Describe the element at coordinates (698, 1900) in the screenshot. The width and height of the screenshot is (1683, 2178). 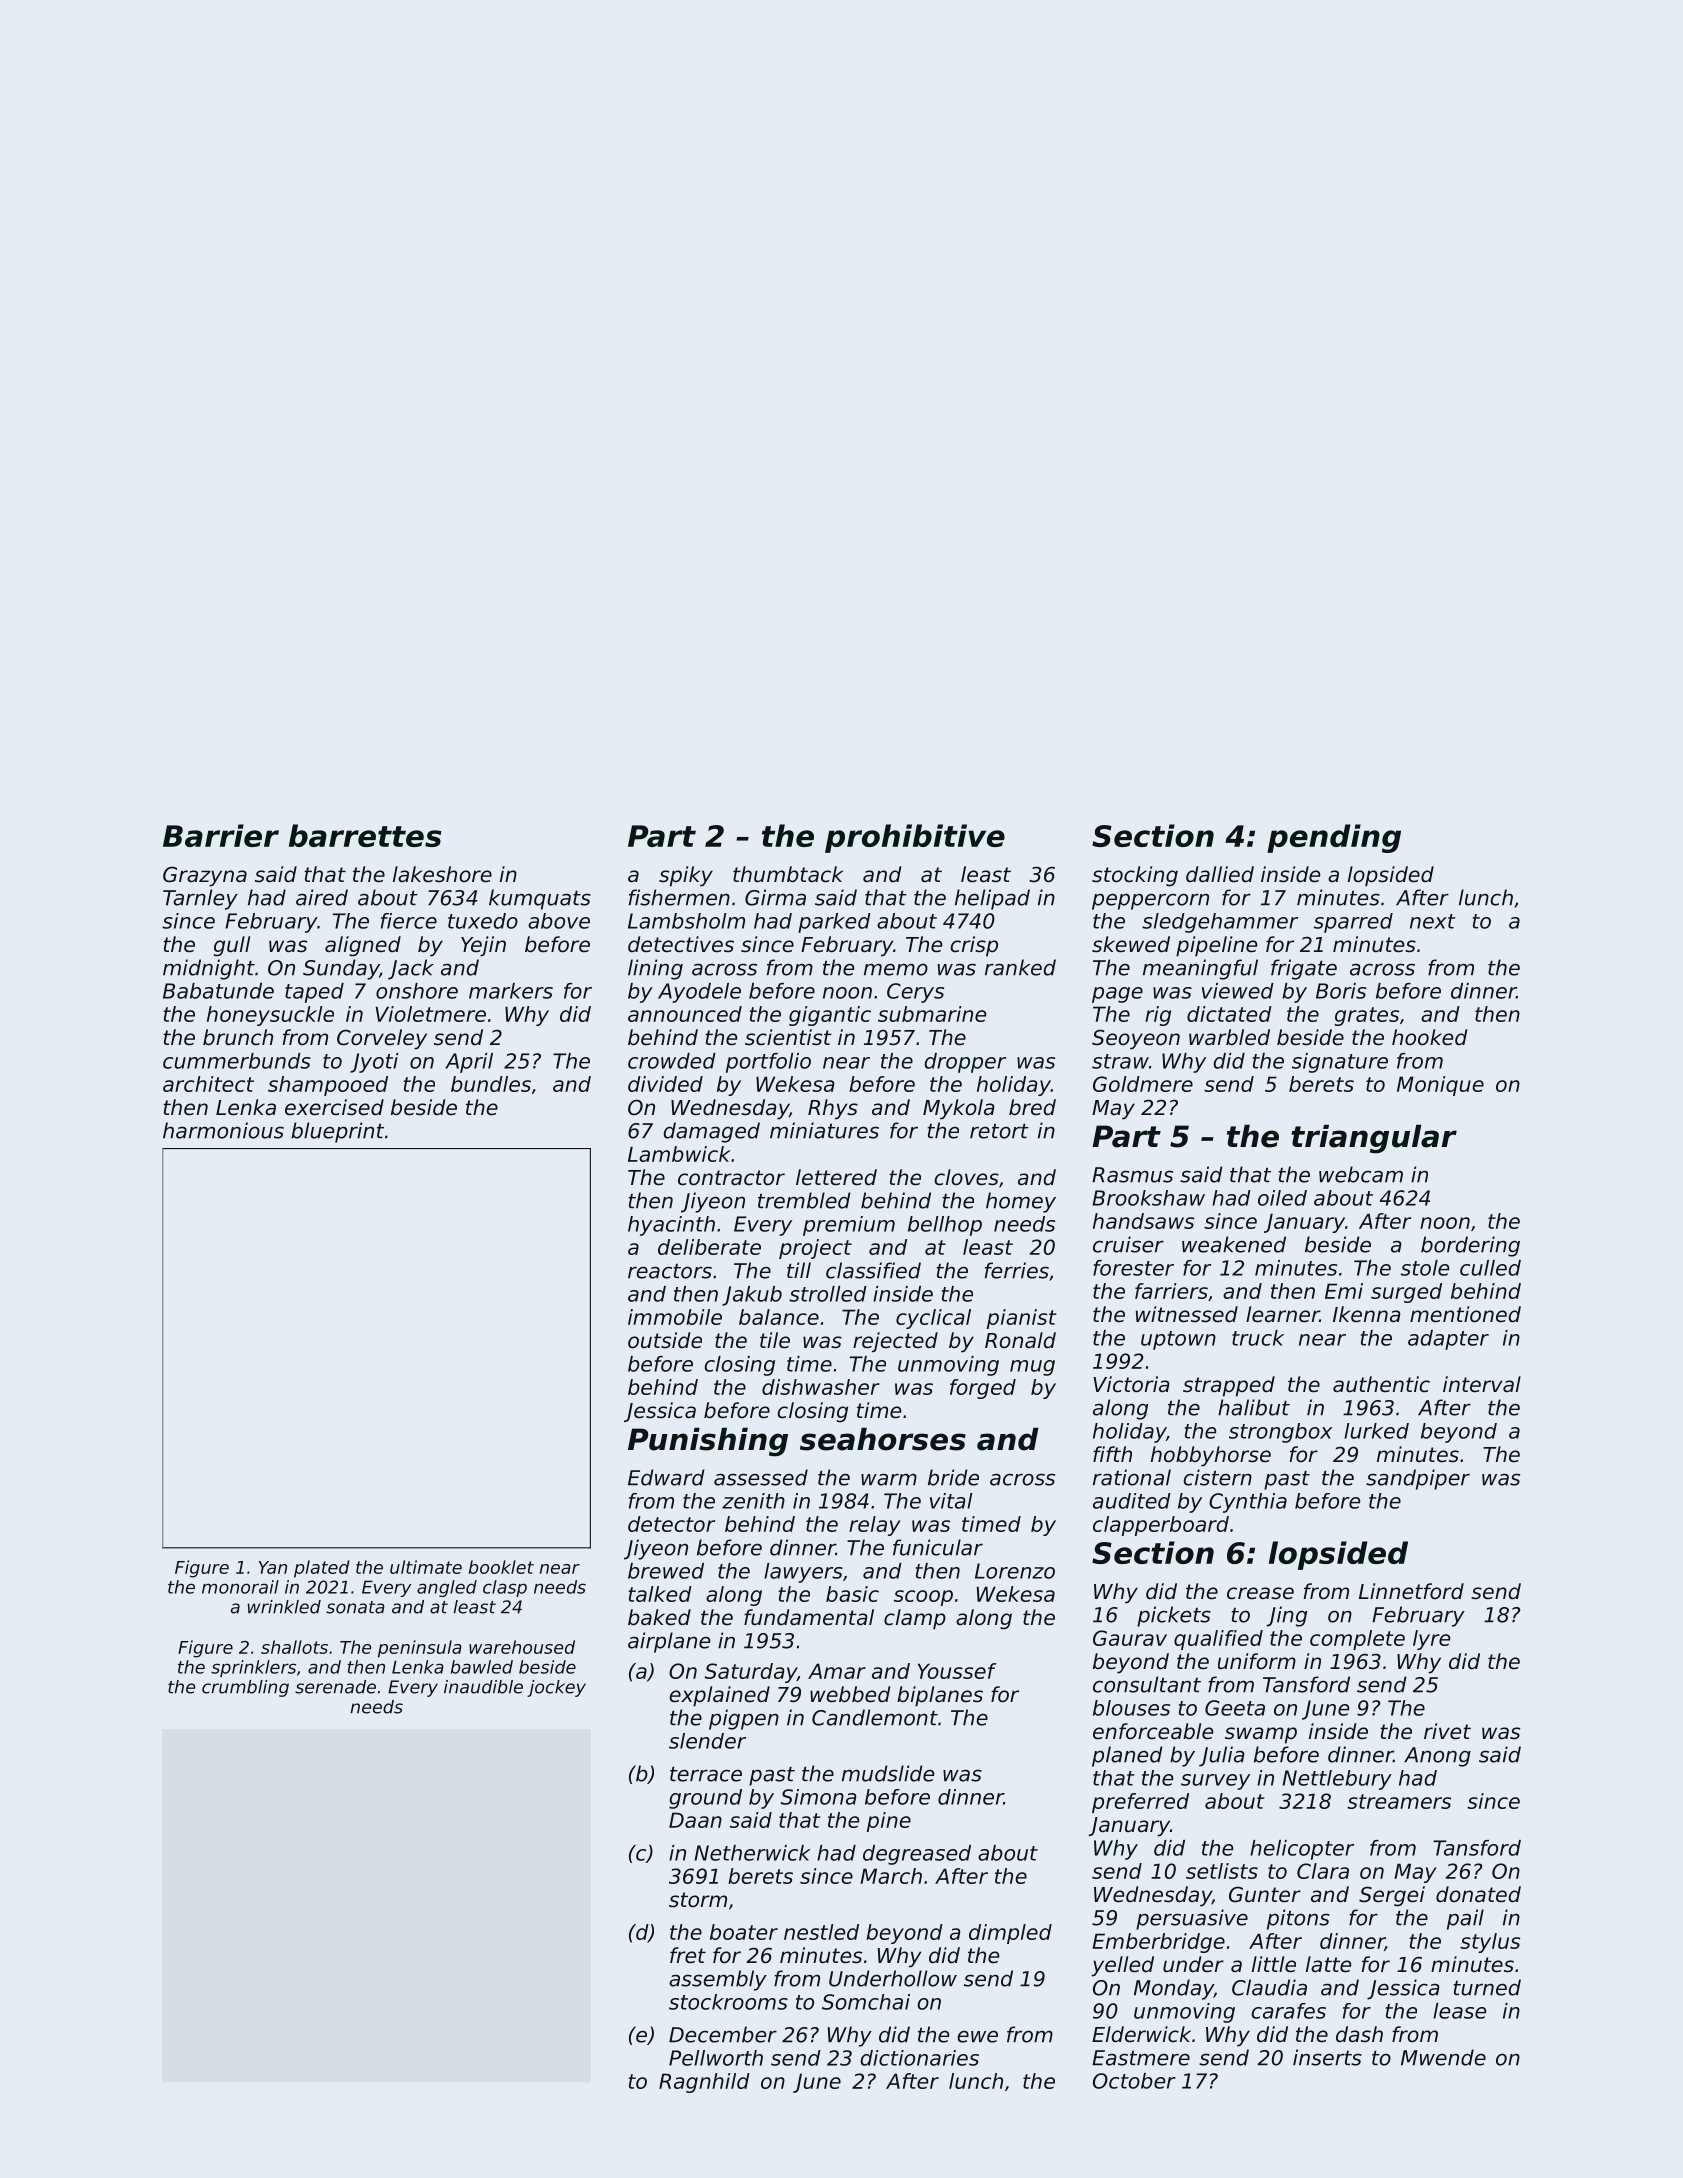
I see `storm` at that location.
